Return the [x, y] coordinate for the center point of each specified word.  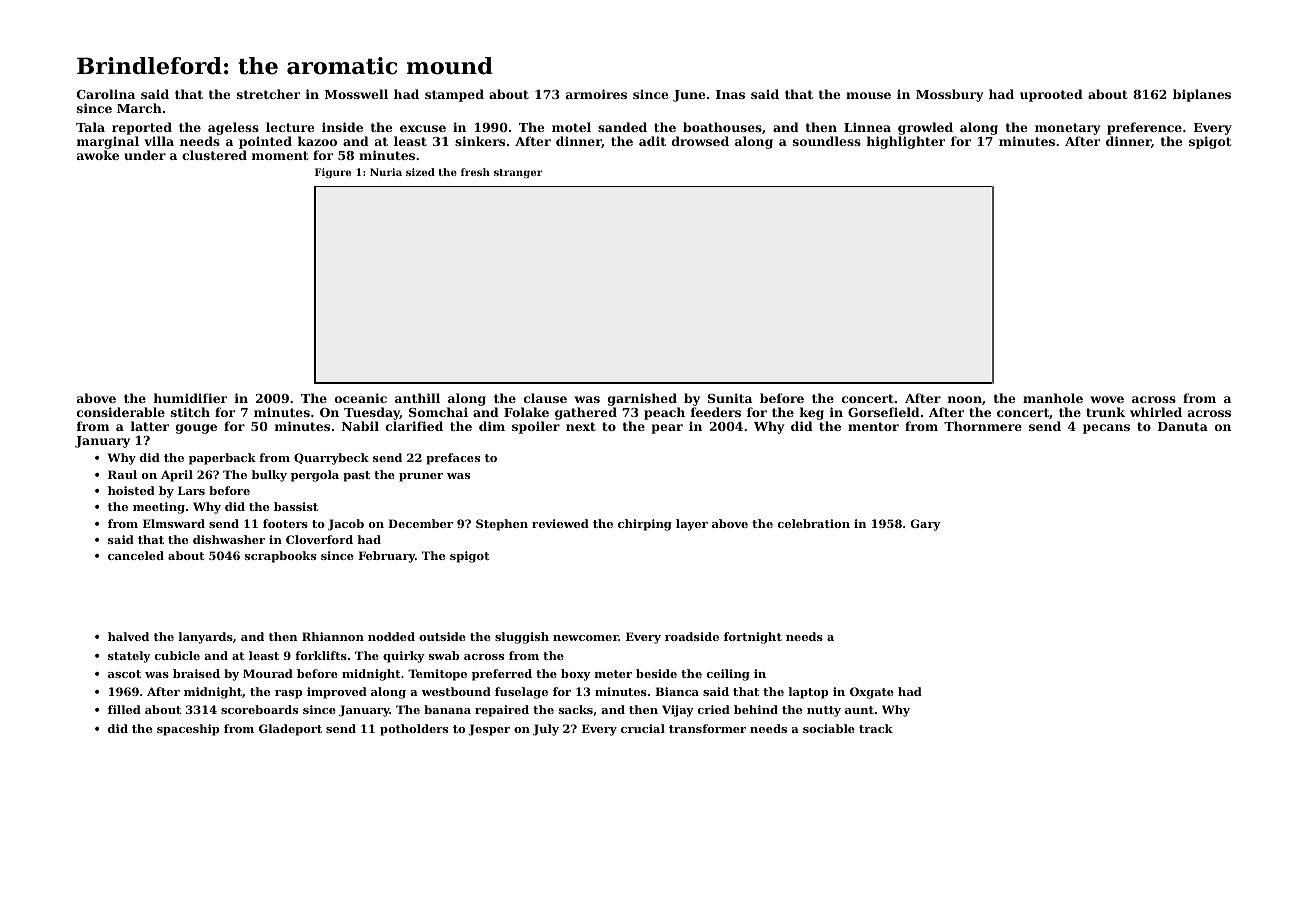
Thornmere [983, 426]
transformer [707, 728]
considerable [121, 412]
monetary [1067, 129]
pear [667, 429]
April [177, 476]
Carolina [106, 94]
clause [545, 398]
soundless [827, 141]
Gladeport [290, 730]
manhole [1053, 398]
